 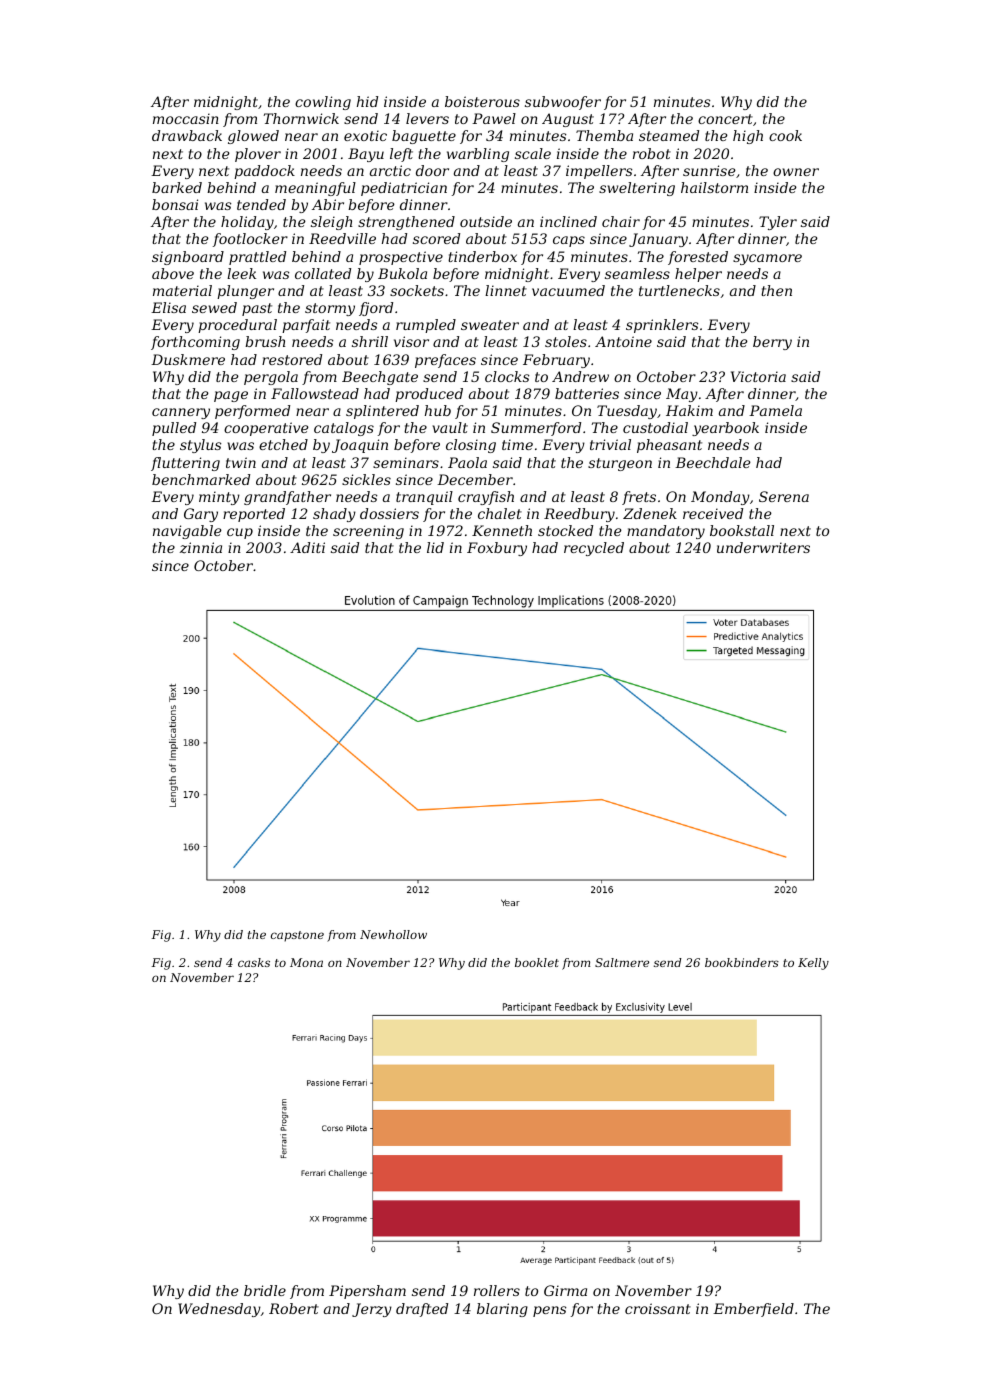 I want to click on underwriters, so click(x=763, y=547).
